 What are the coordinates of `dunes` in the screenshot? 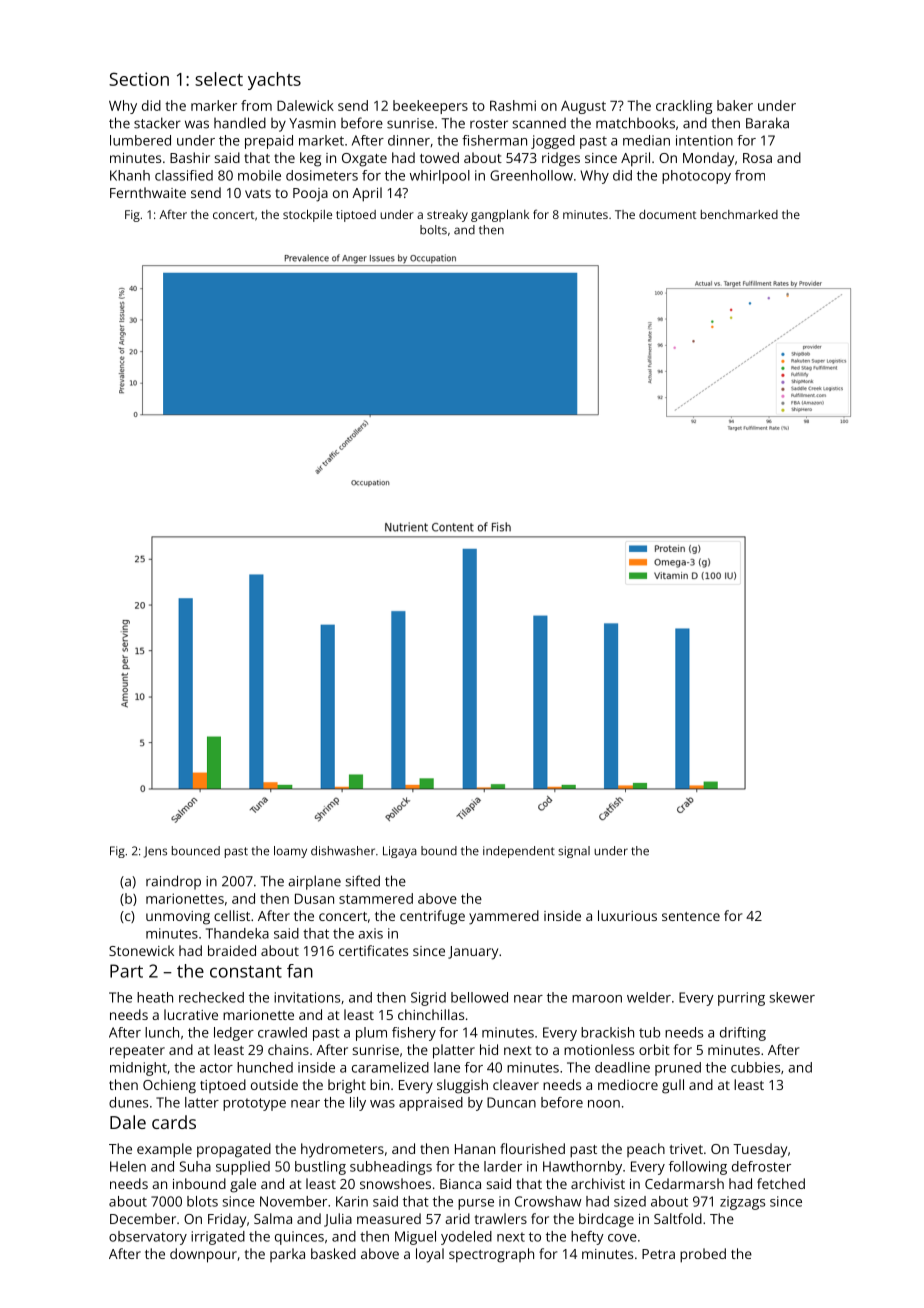 It's located at (128, 1102).
